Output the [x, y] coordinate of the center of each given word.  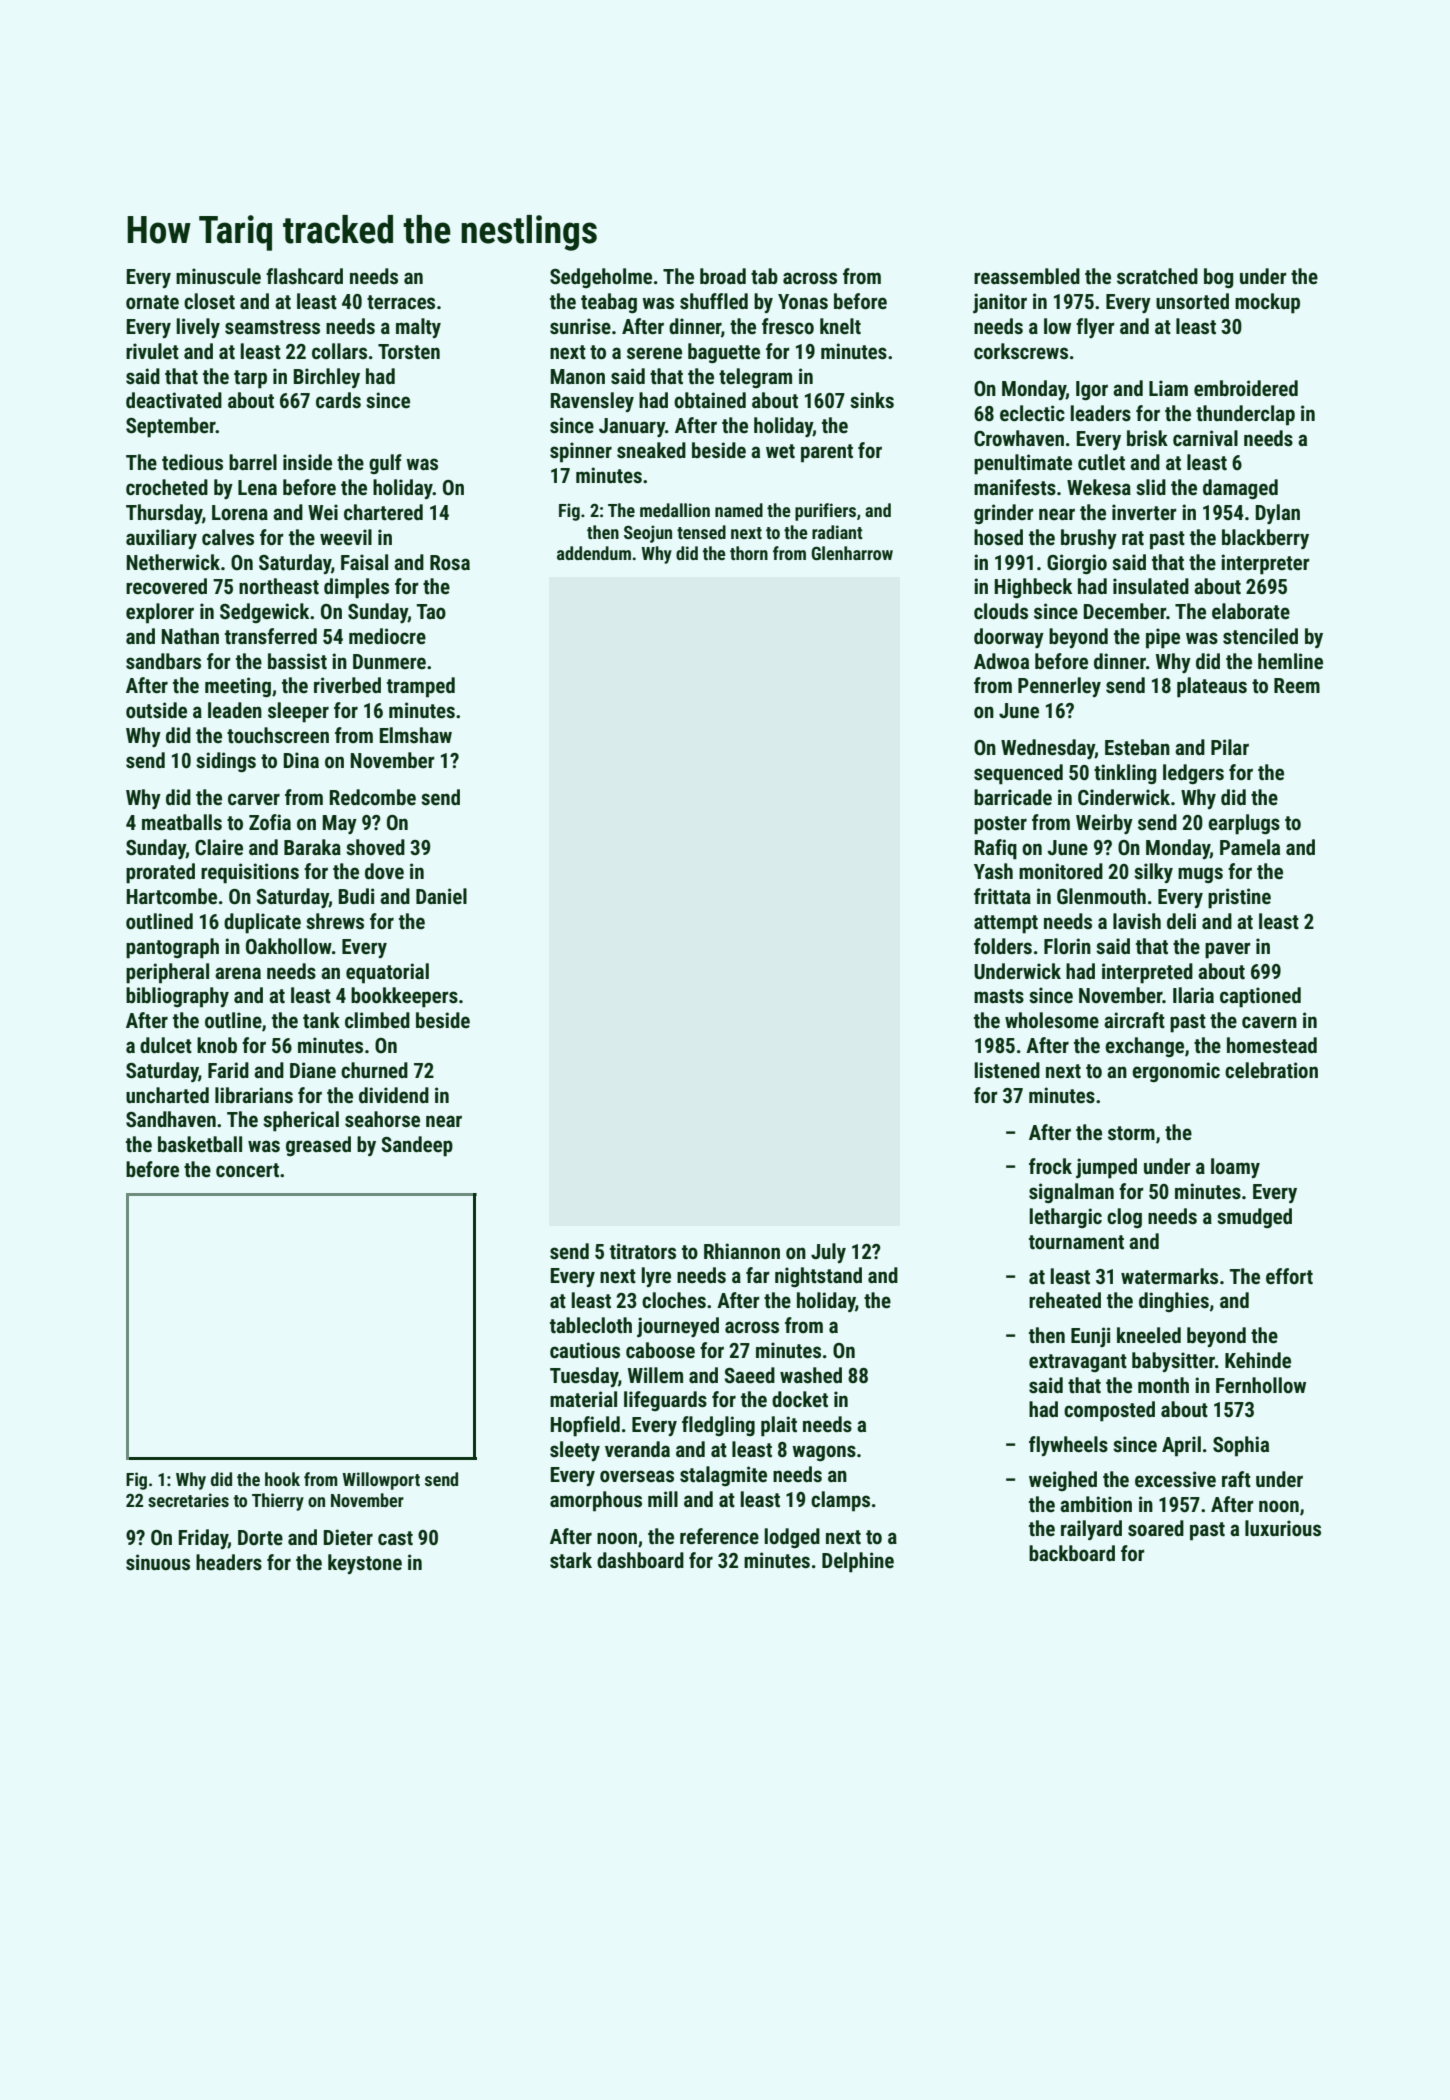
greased [318, 1146]
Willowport [381, 1481]
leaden [235, 710]
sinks [872, 400]
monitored [1061, 871]
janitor [1000, 303]
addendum [594, 553]
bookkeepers [404, 997]
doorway [1009, 638]
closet [209, 301]
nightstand [818, 1277]
